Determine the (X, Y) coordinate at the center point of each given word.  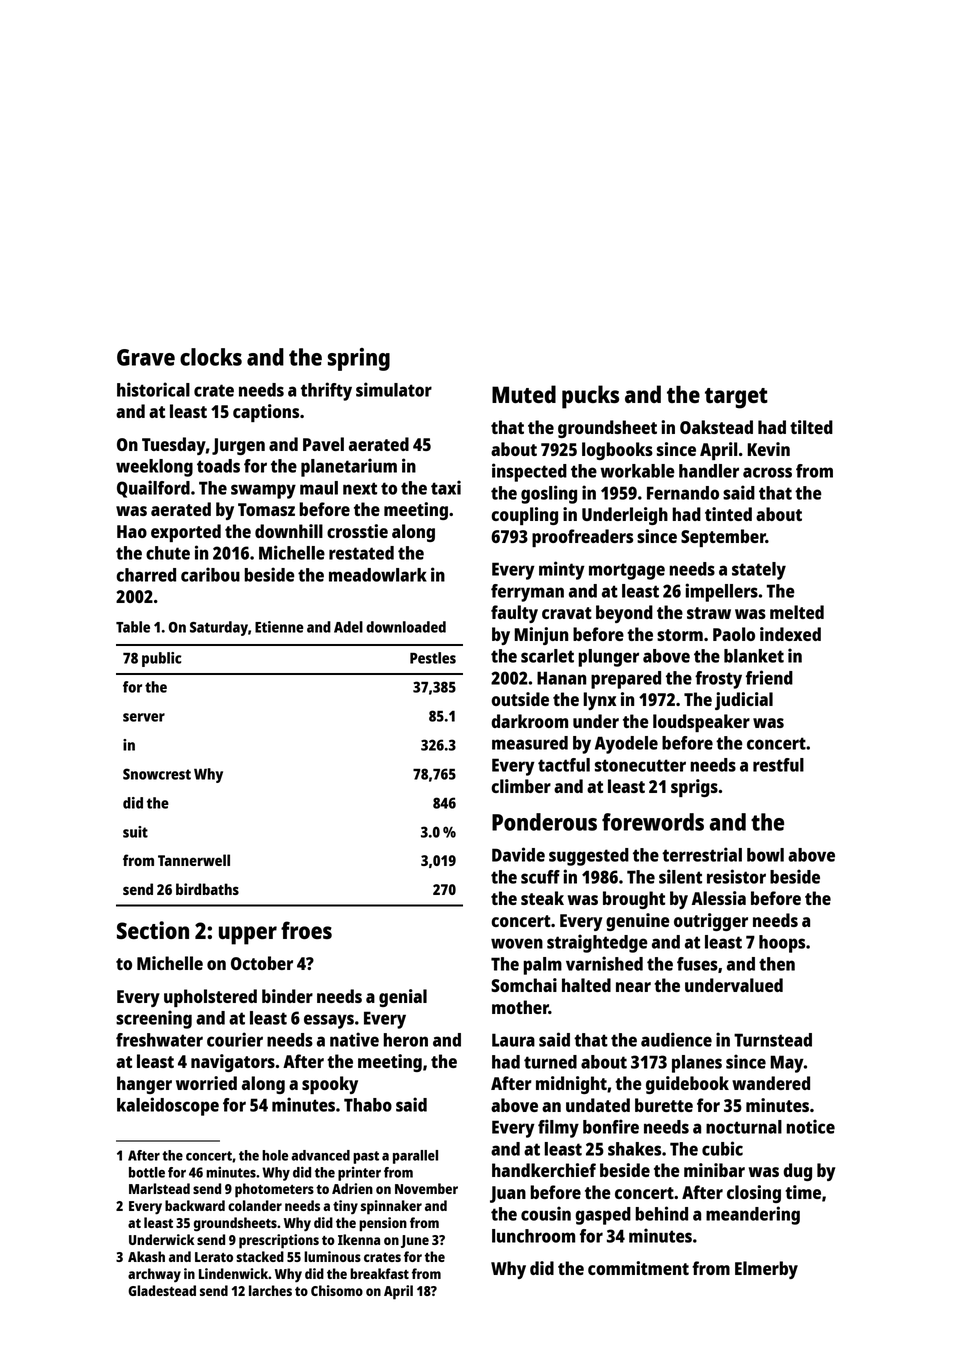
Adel (348, 627)
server (144, 717)
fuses (697, 964)
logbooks (617, 451)
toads (218, 466)
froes (306, 930)
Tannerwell (194, 860)
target (736, 398)
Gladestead (162, 1290)
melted (797, 612)
